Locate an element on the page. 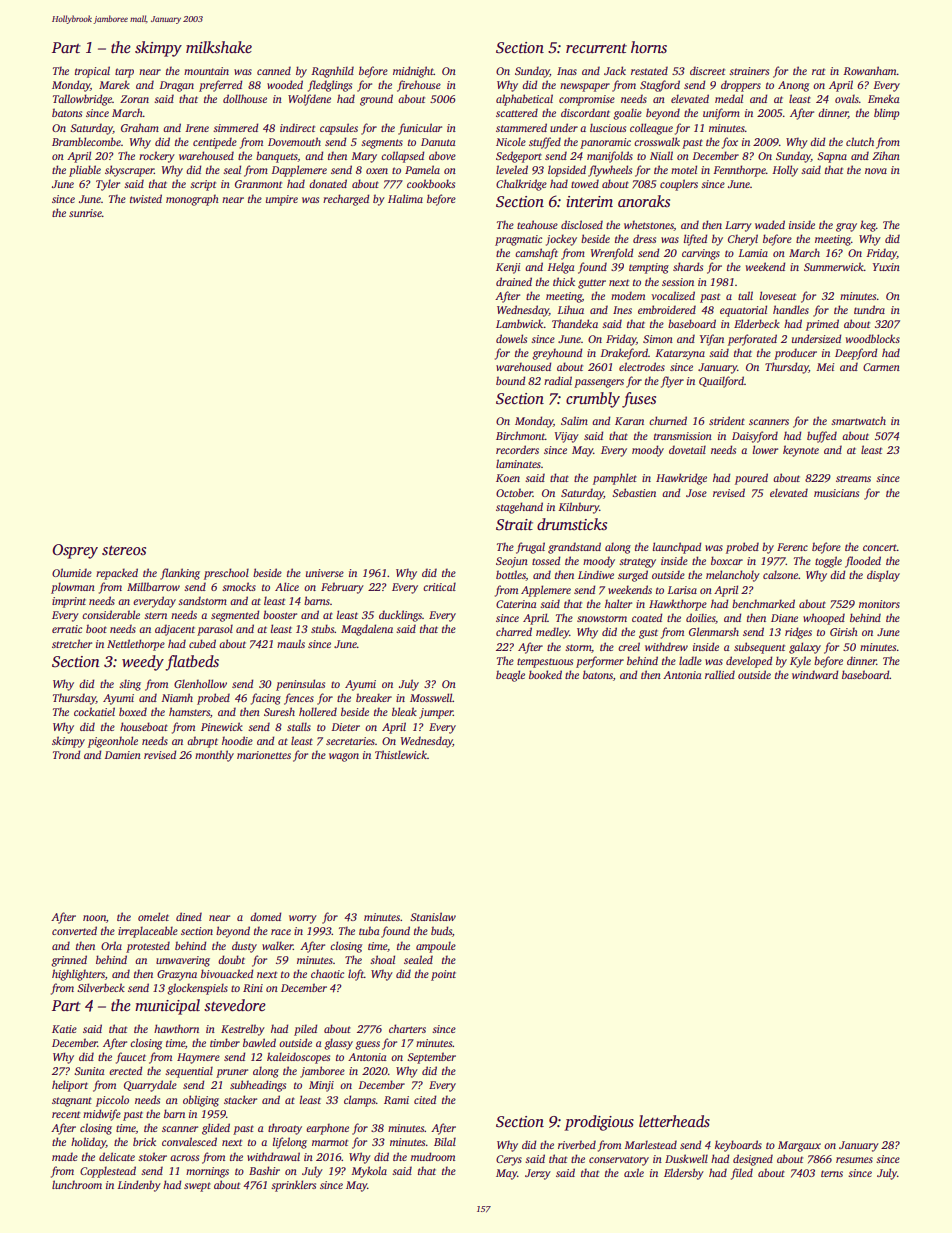 The height and width of the image is (1233, 952). resumes is located at coordinates (854, 1160).
